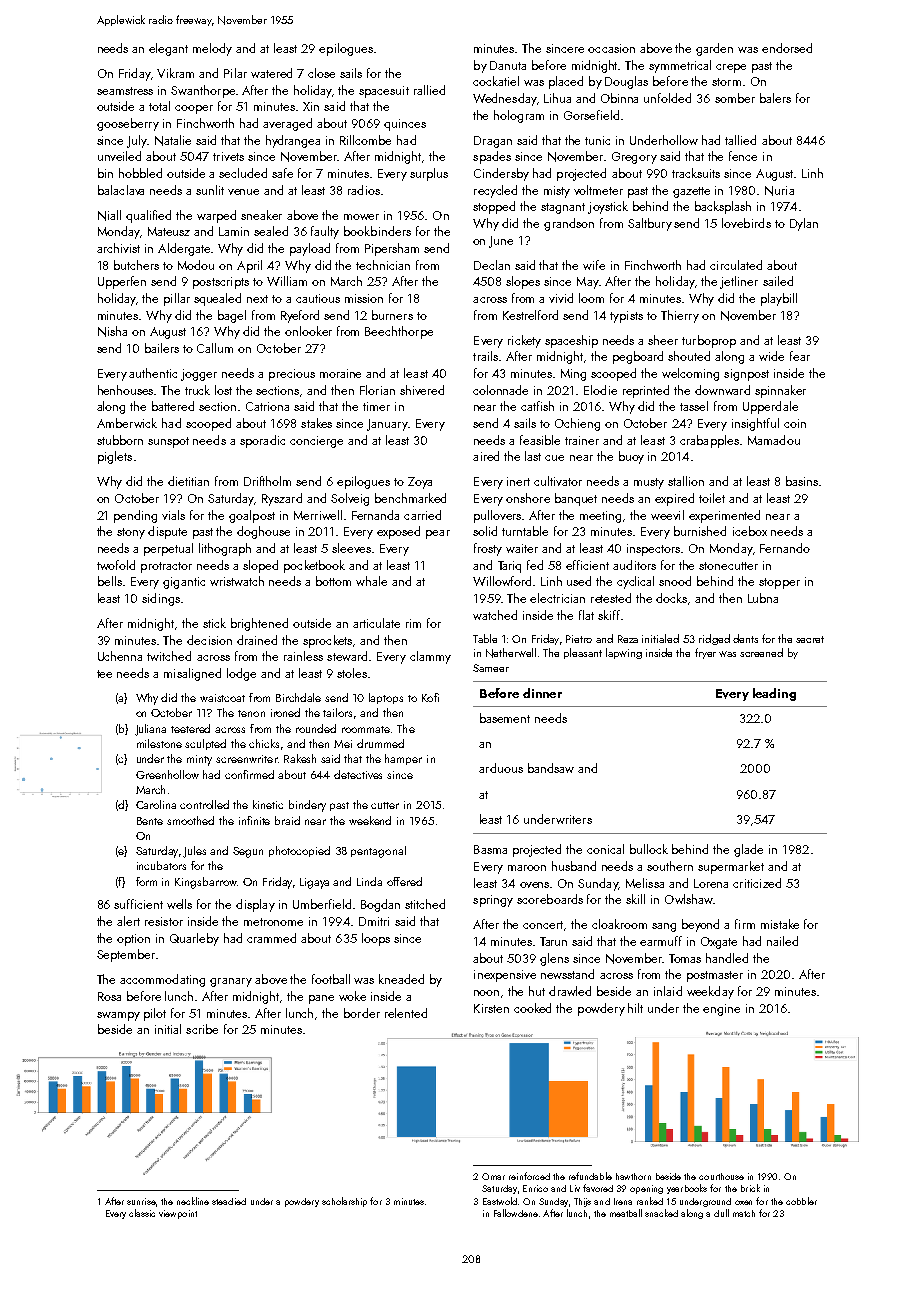 The height and width of the image is (1308, 924). What do you see at coordinates (282, 173) in the image?
I see `safe` at bounding box center [282, 173].
